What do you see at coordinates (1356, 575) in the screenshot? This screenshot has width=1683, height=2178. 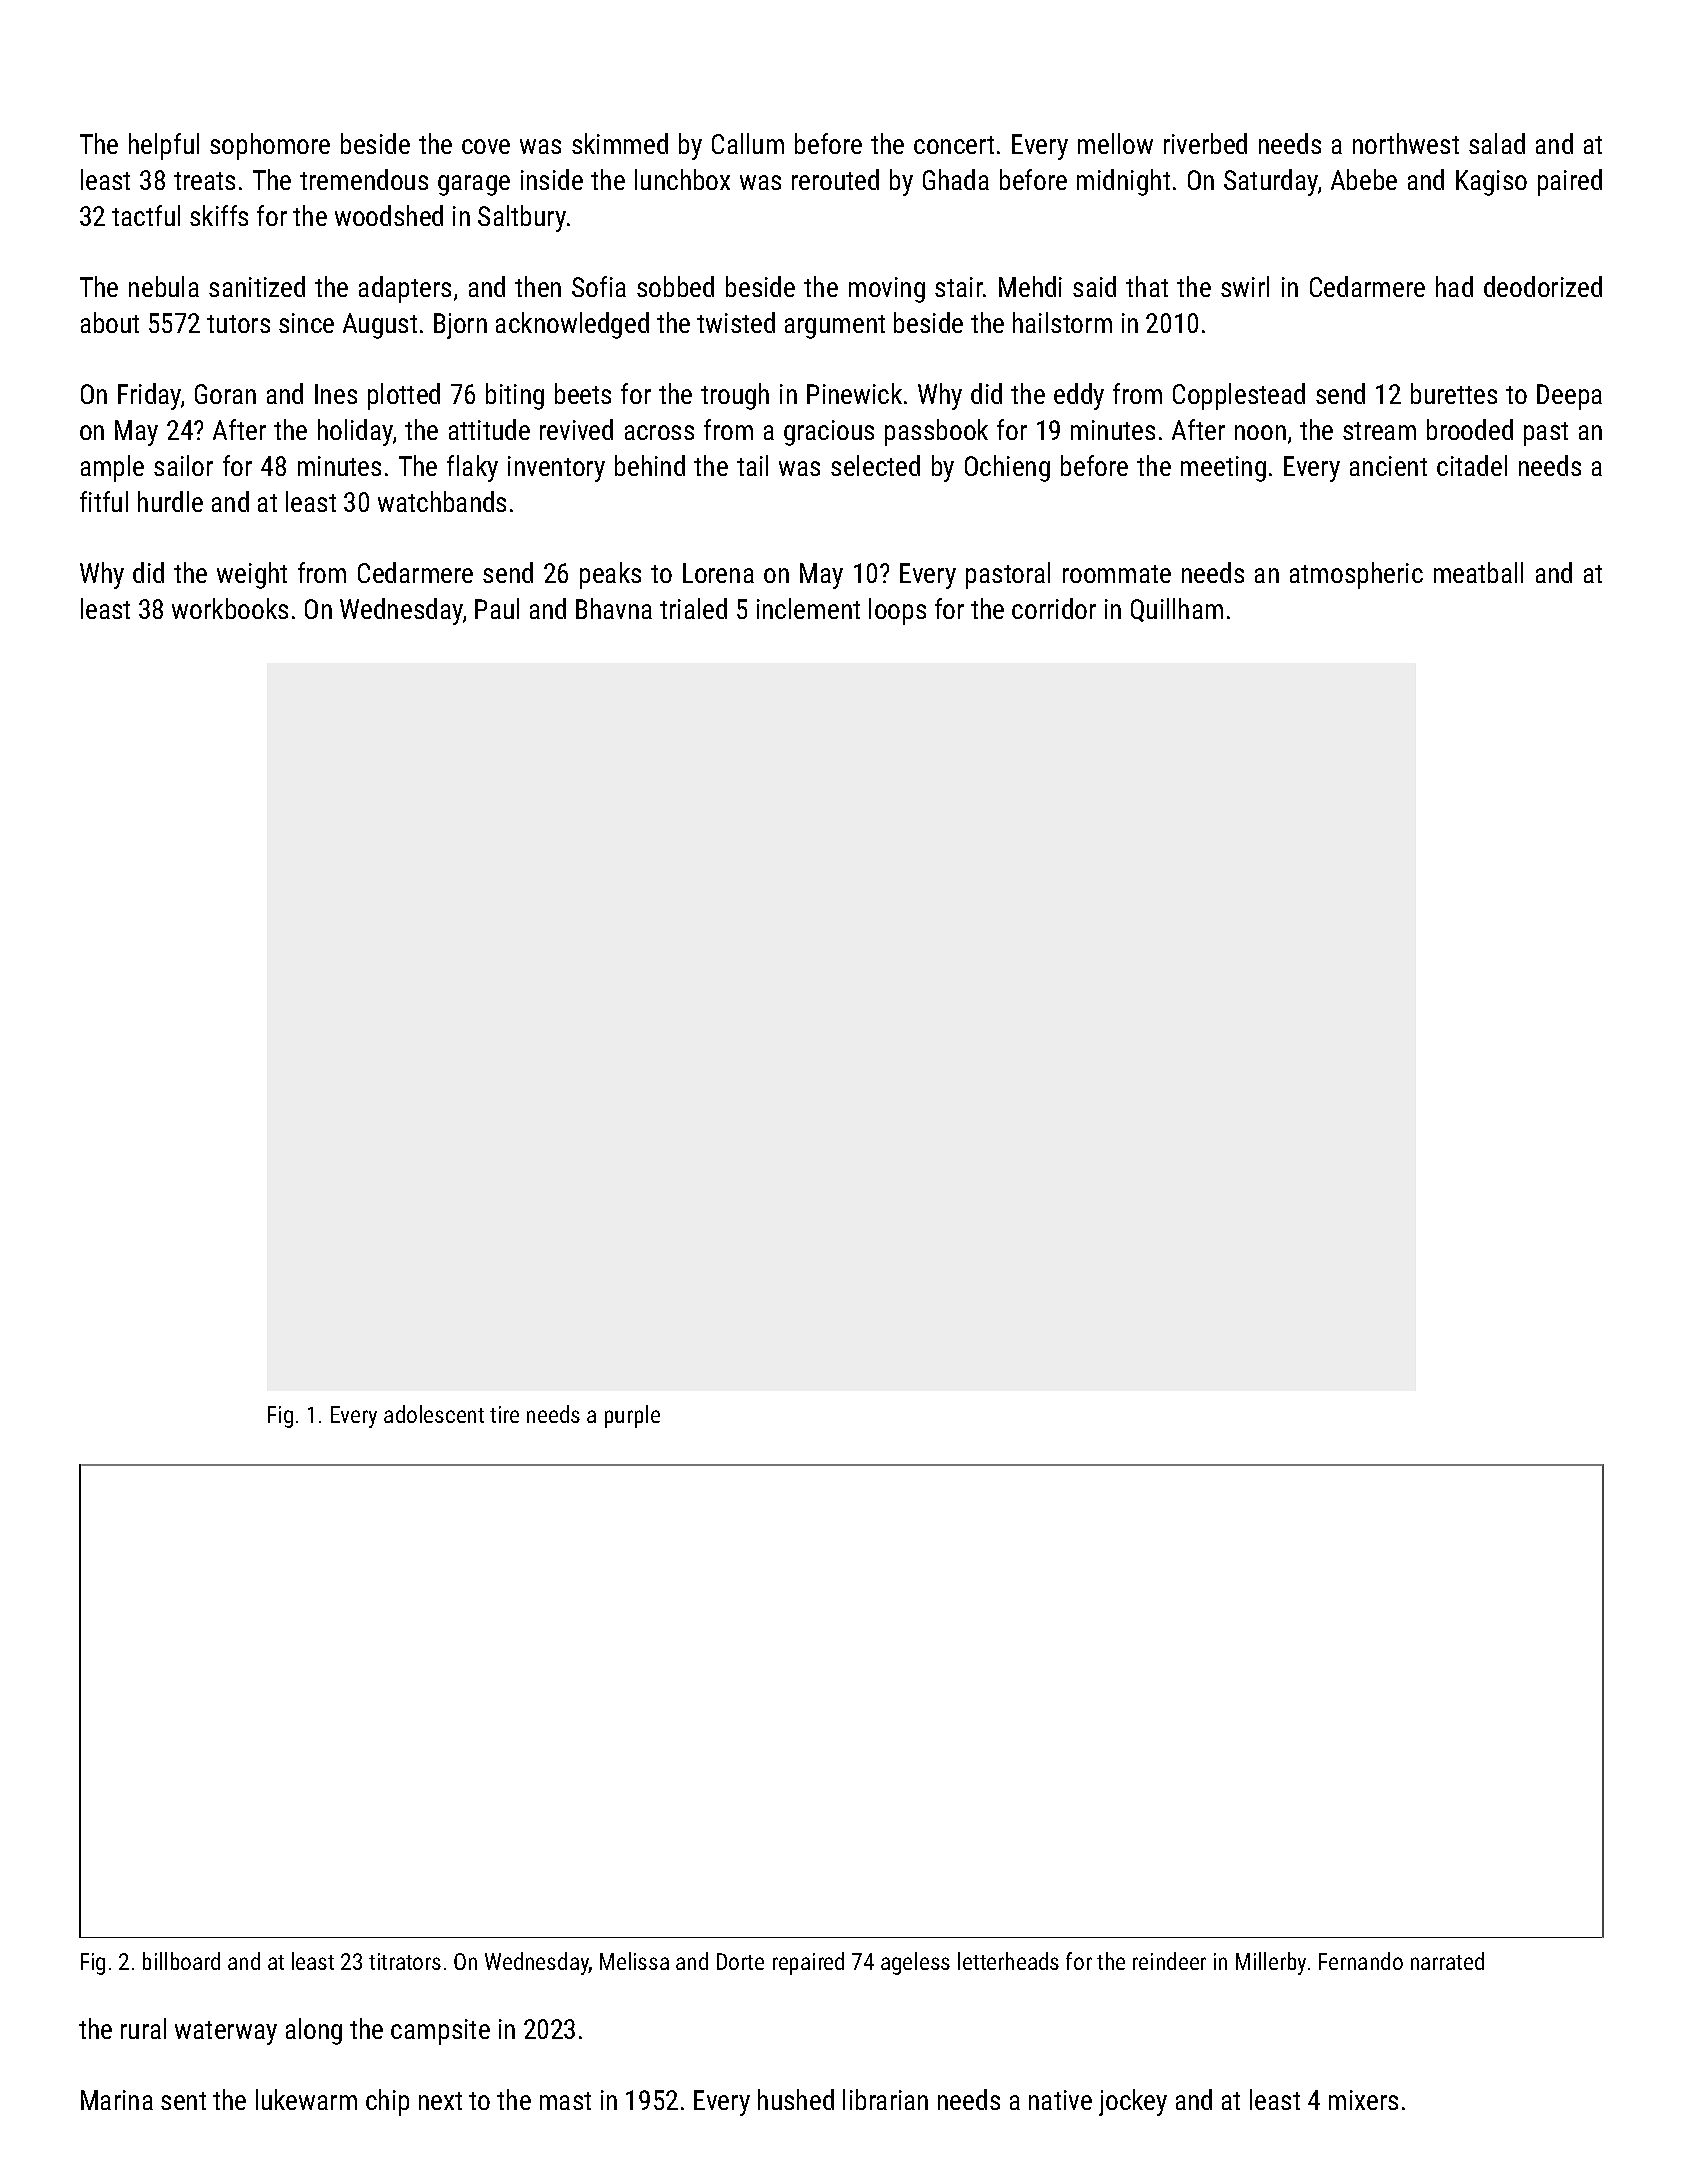 I see `atmospheric` at bounding box center [1356, 575].
